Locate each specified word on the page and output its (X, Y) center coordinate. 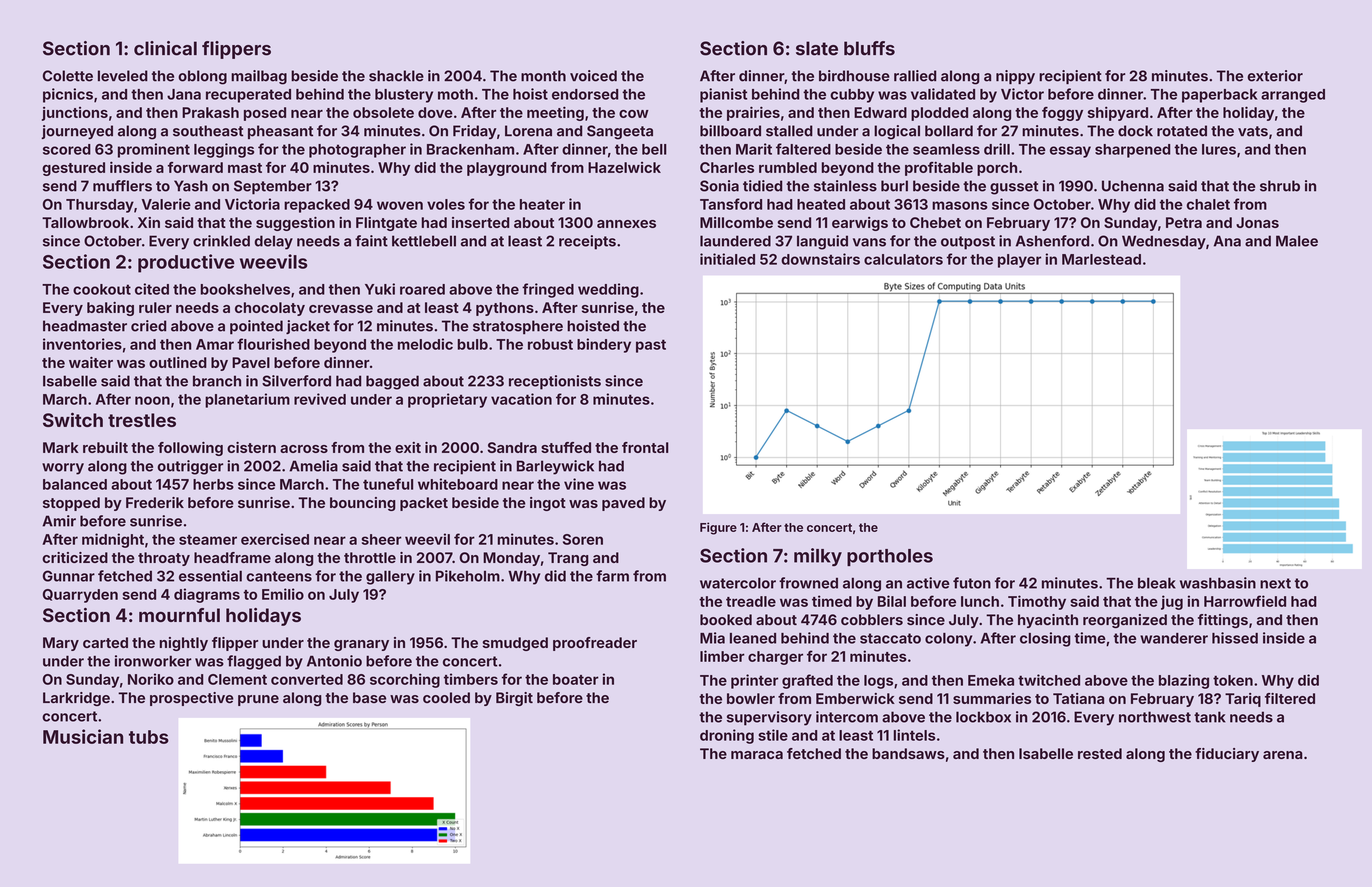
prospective (192, 699)
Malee (1297, 241)
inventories (82, 344)
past (651, 346)
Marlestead (1101, 259)
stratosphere (518, 327)
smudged (515, 644)
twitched (1049, 680)
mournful (179, 615)
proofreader (595, 644)
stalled (789, 131)
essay (1070, 152)
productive (186, 263)
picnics (68, 95)
